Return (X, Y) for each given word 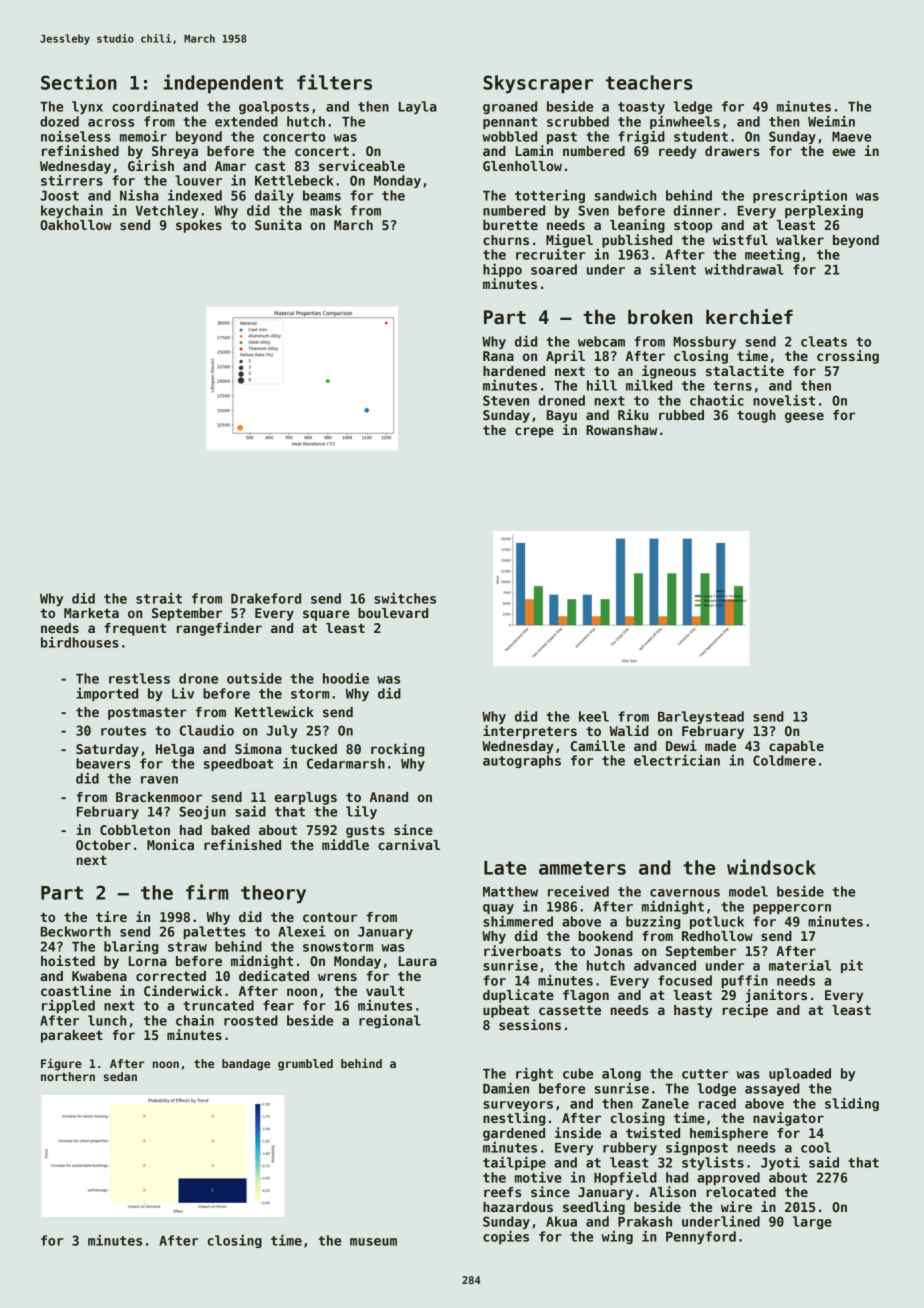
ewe (843, 152)
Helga (175, 750)
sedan (120, 1076)
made (720, 746)
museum (373, 1242)
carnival (409, 844)
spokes (199, 226)
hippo (502, 270)
